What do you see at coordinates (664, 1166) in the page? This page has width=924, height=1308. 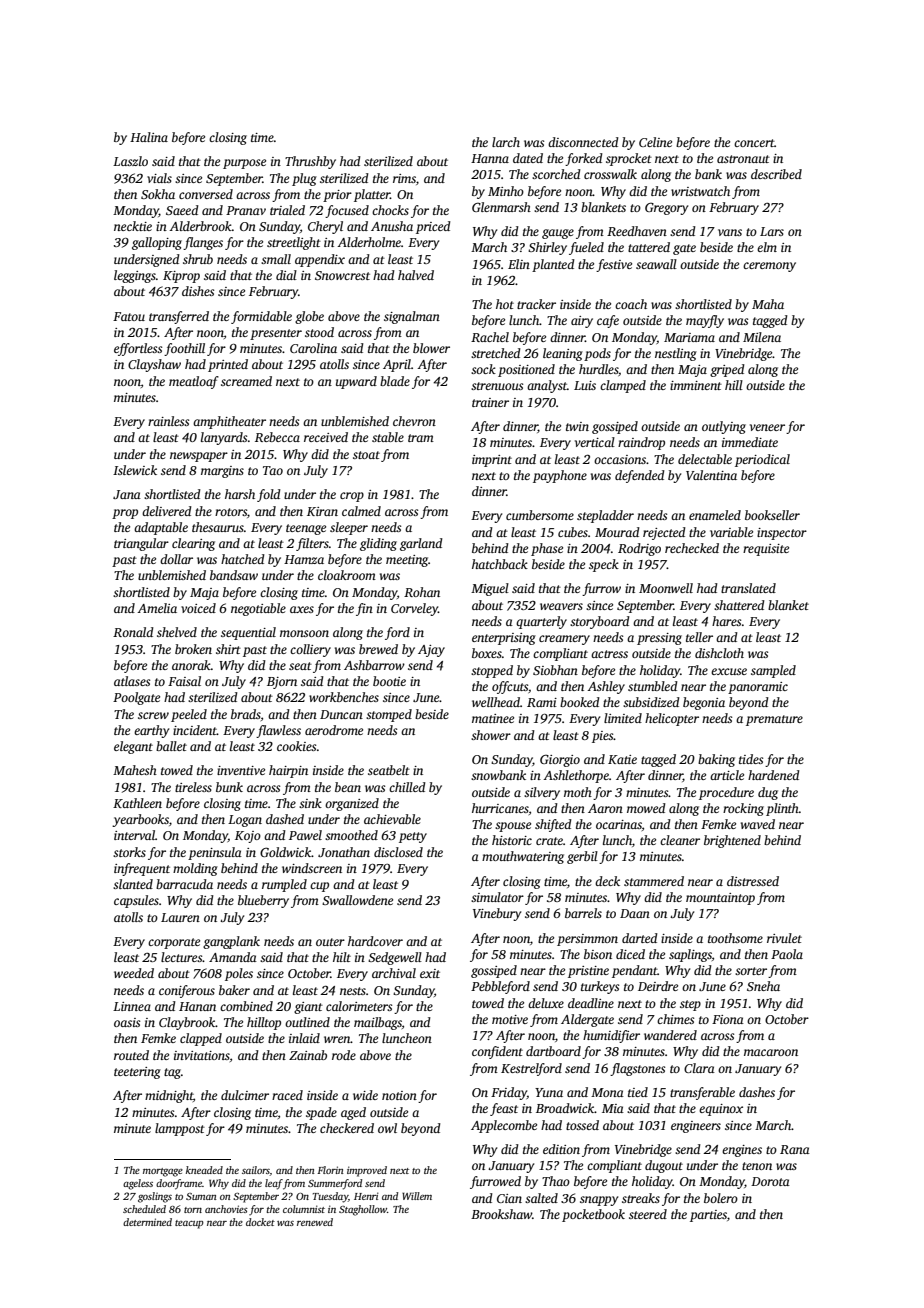 I see `dugout` at bounding box center [664, 1166].
